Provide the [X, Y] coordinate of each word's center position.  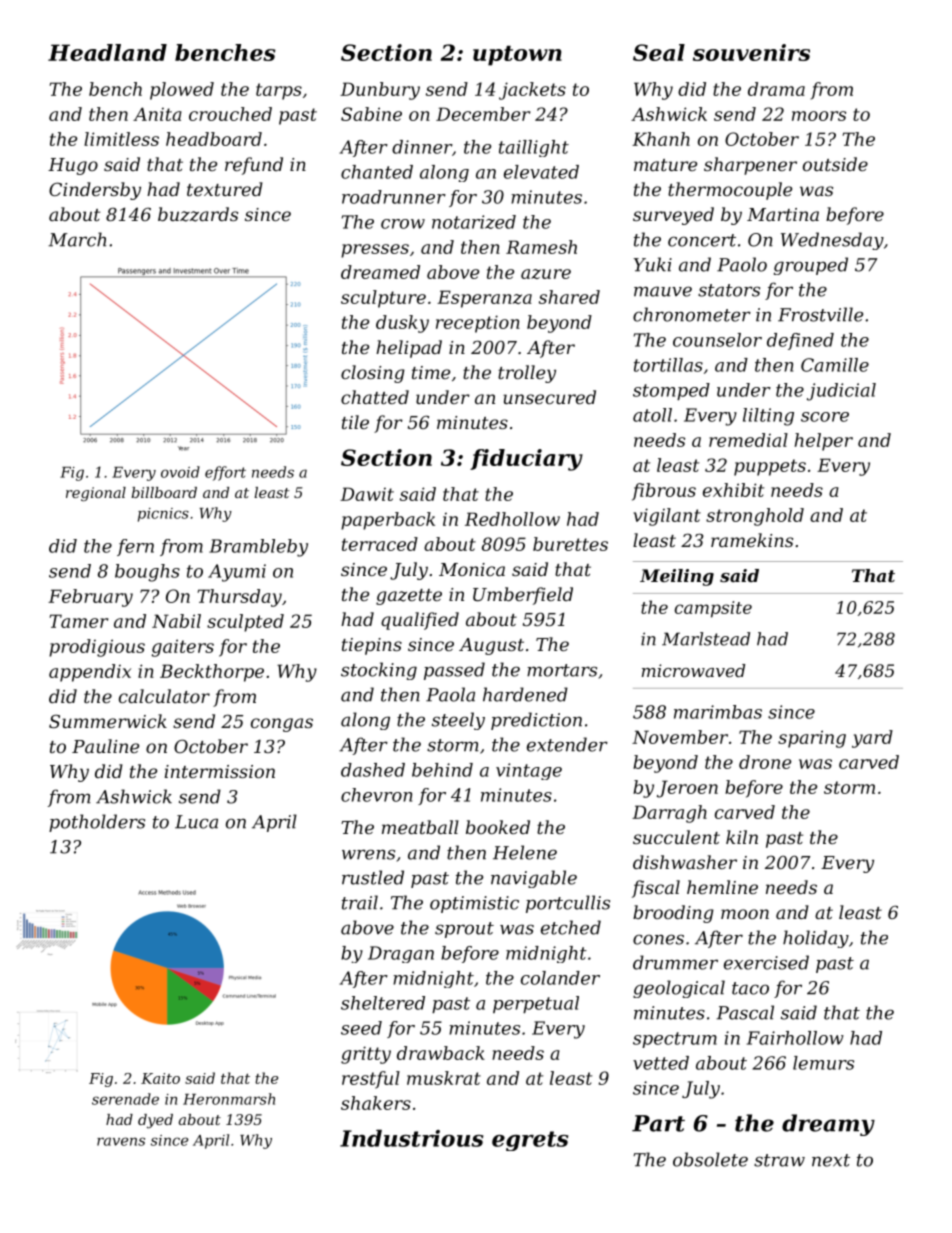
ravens [121, 1141]
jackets [532, 91]
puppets [770, 467]
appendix [90, 673]
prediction [536, 721]
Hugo [73, 166]
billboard [164, 492]
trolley [527, 374]
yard [872, 739]
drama [776, 89]
